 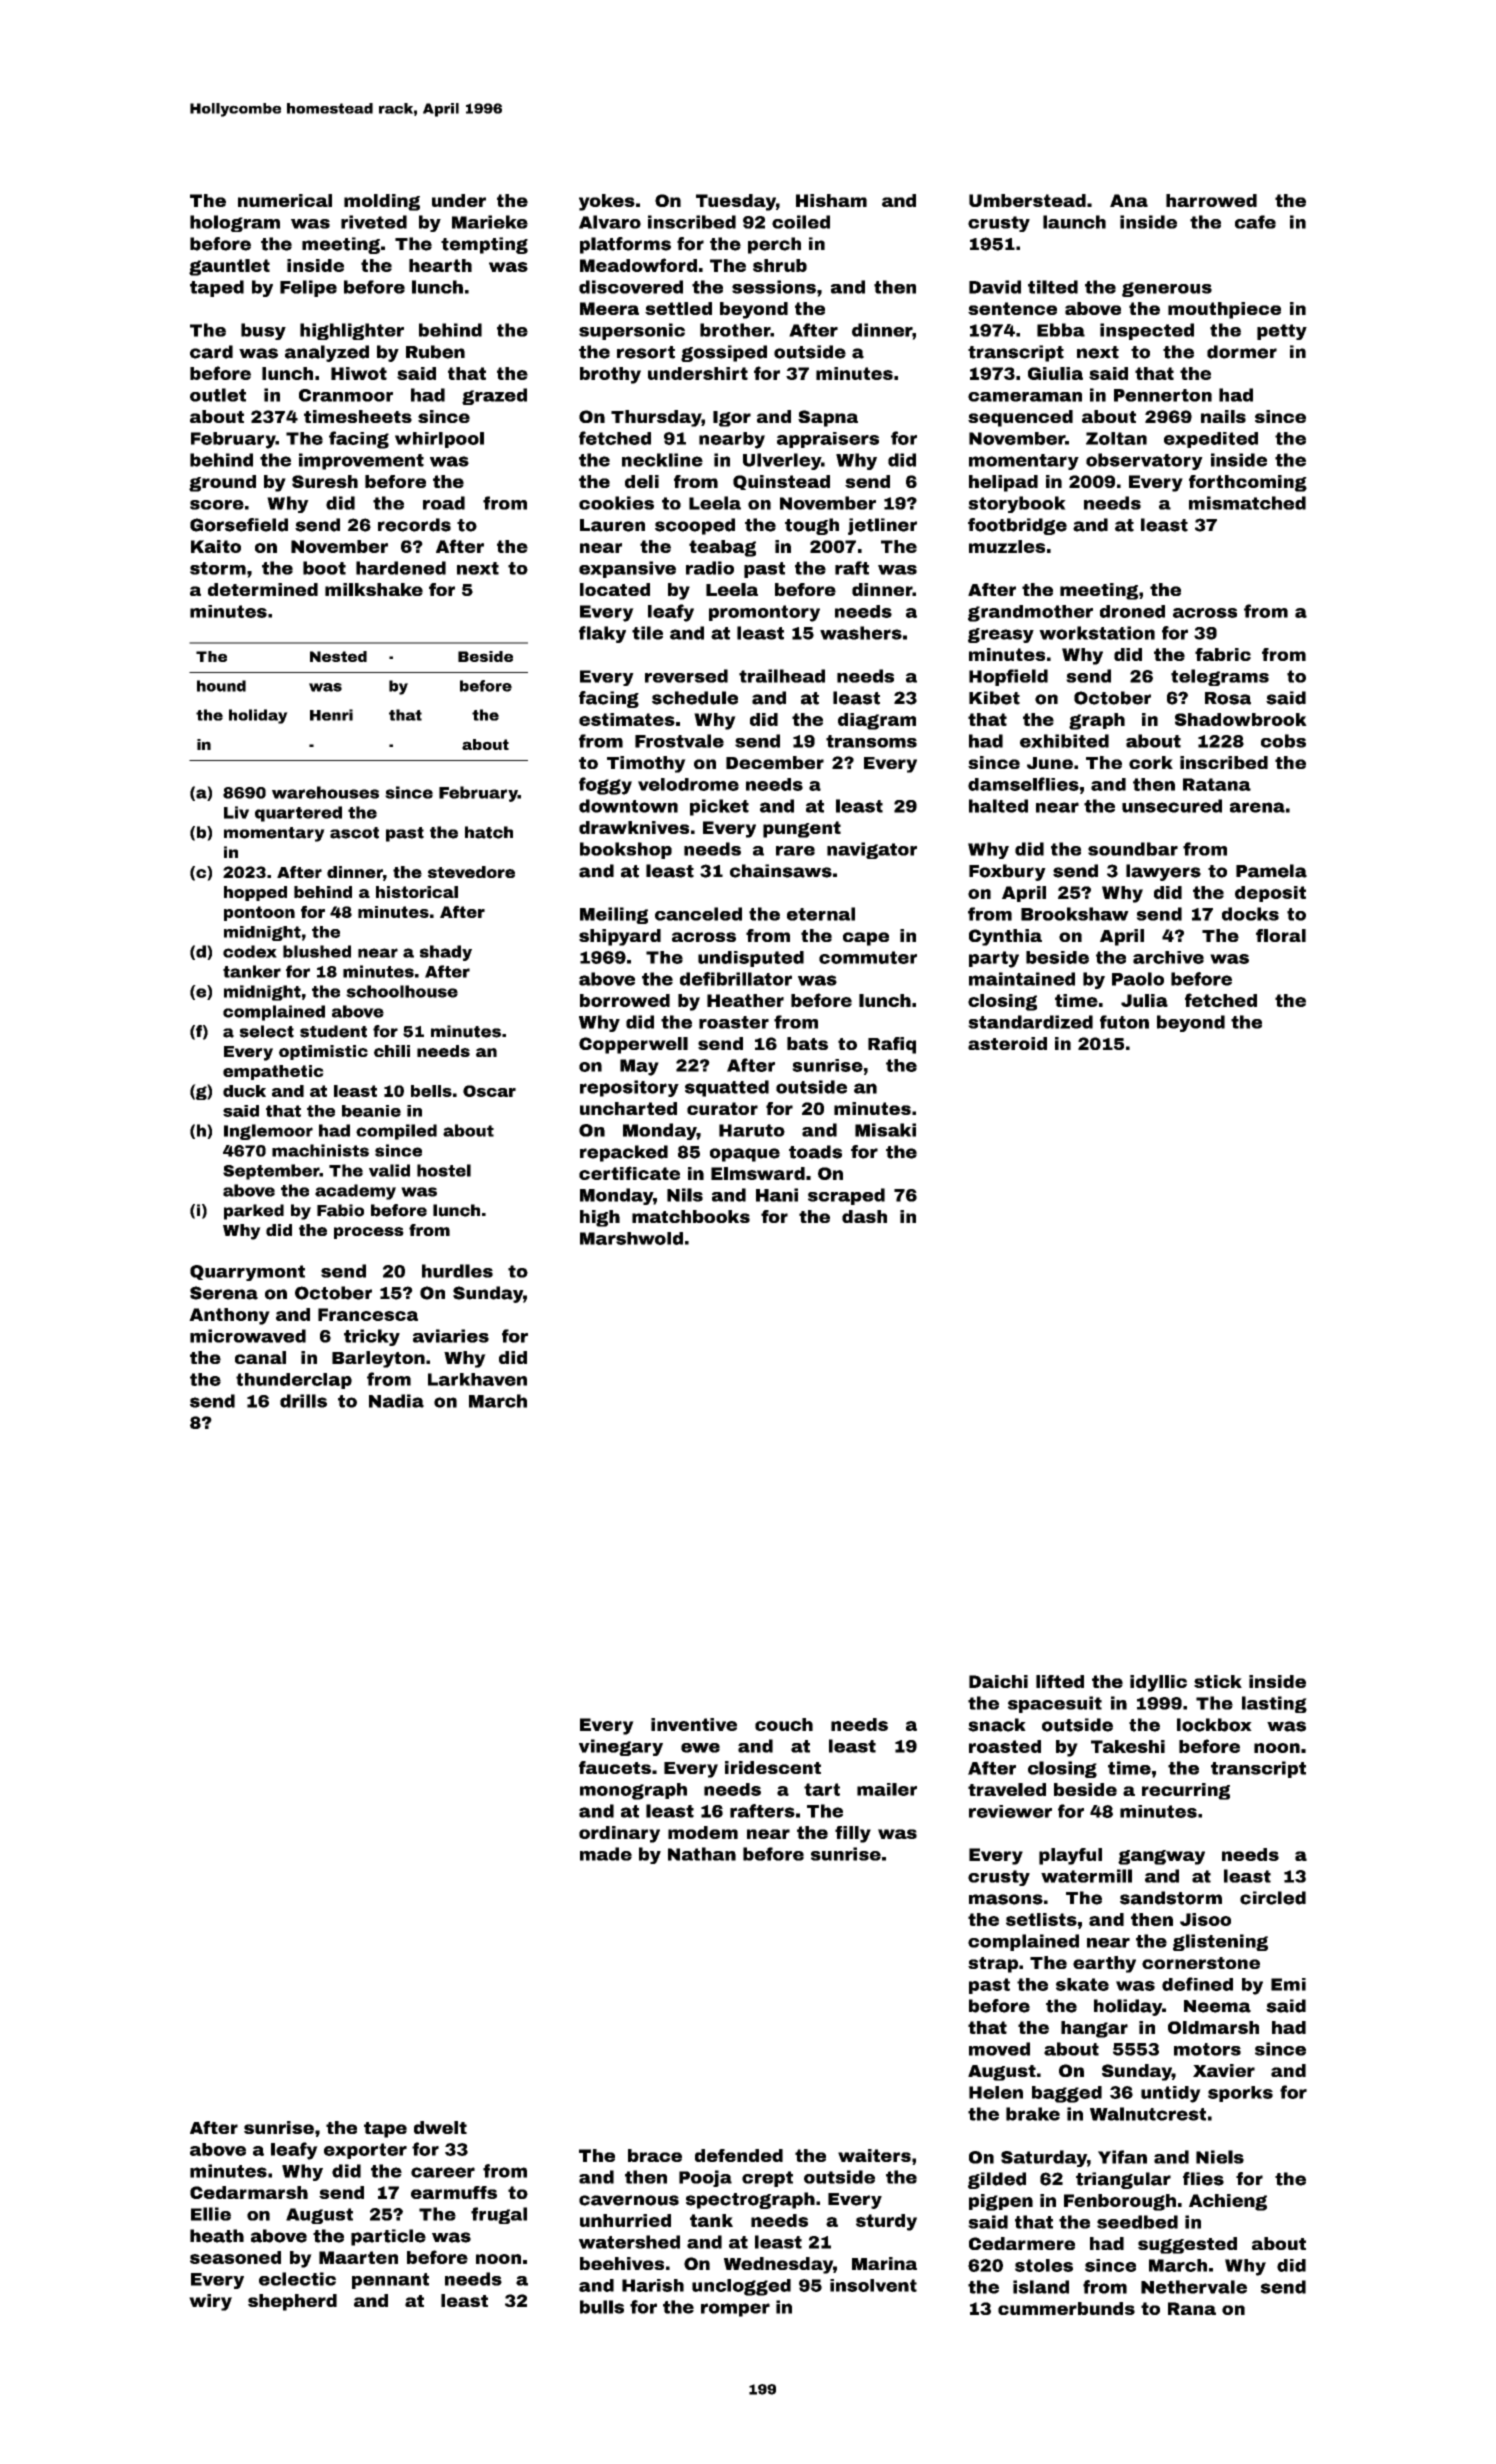 I want to click on drills, so click(x=303, y=1401).
